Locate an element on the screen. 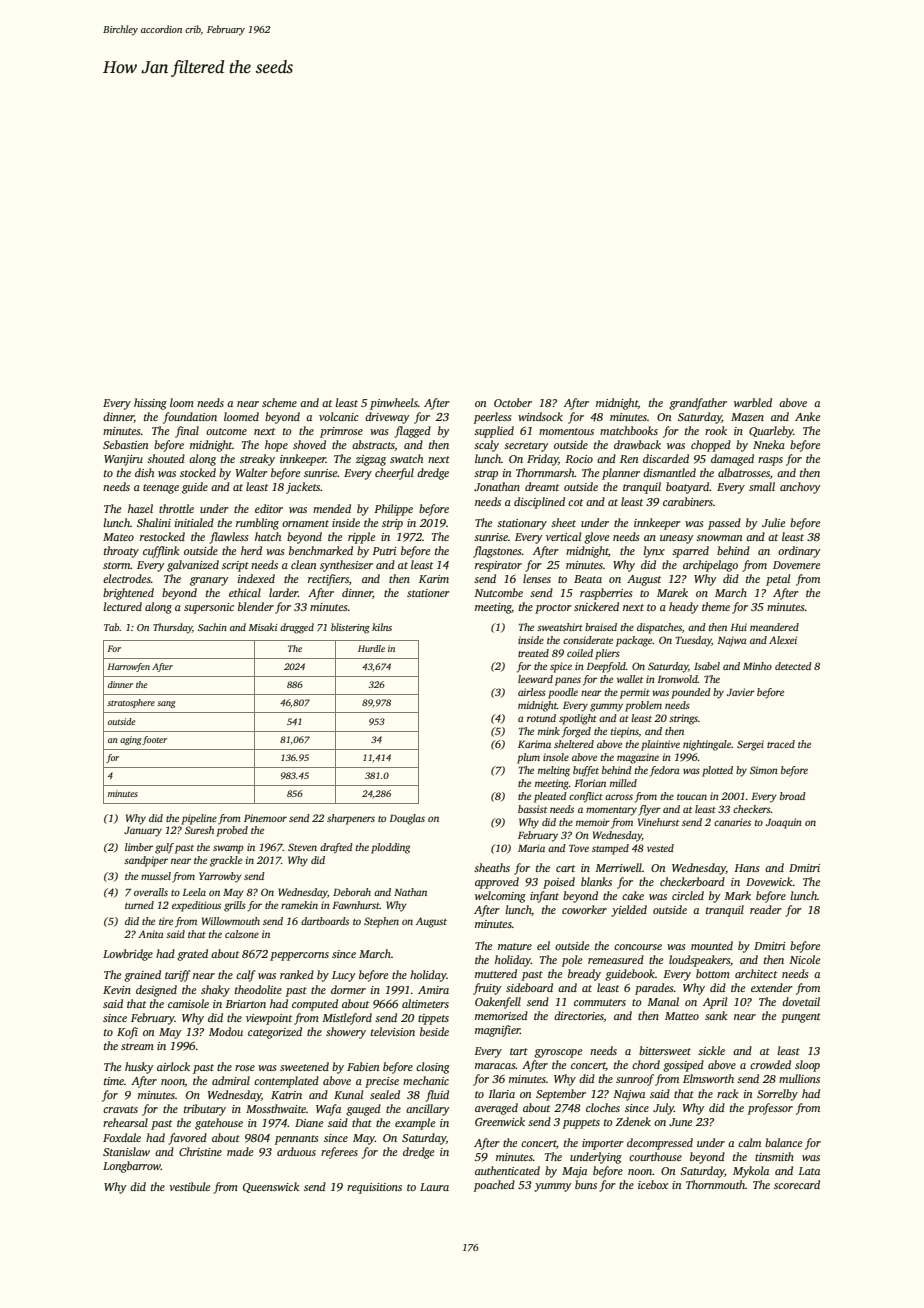  Hurdle is located at coordinates (371, 648).
